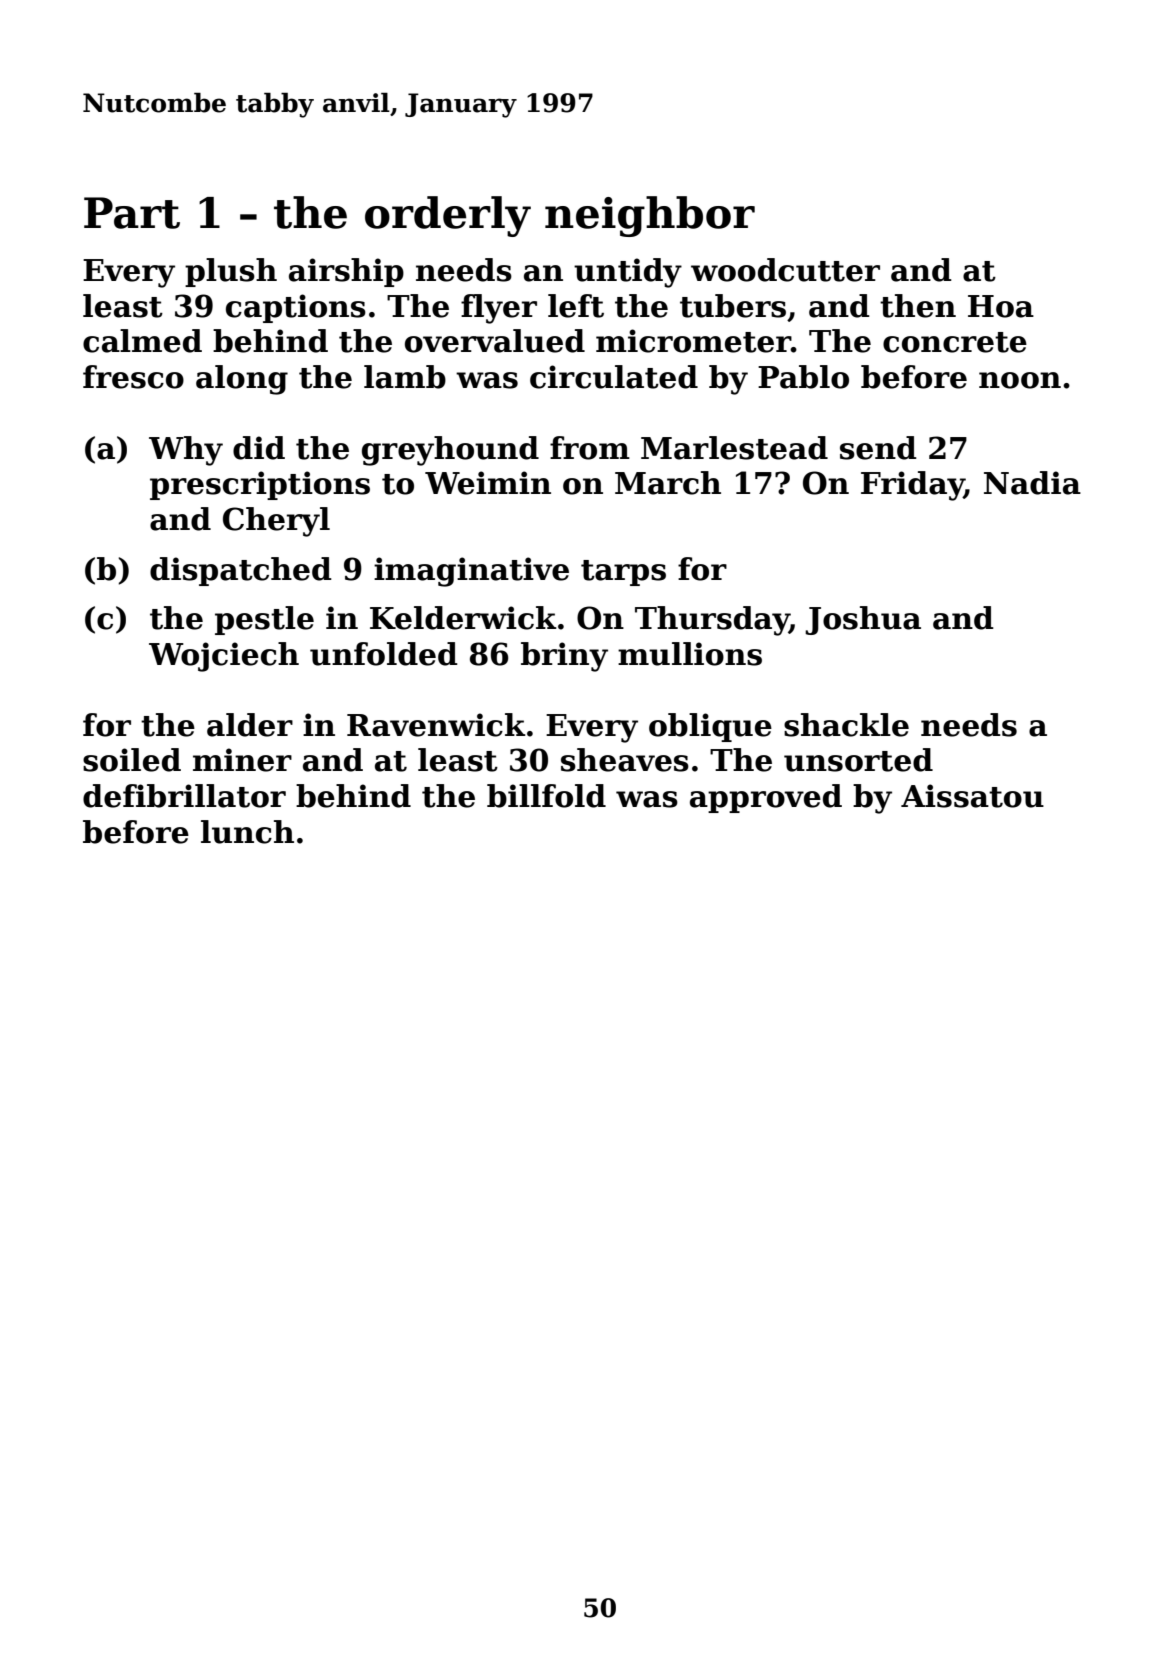  What do you see at coordinates (384, 654) in the screenshot?
I see `unfolded` at bounding box center [384, 654].
